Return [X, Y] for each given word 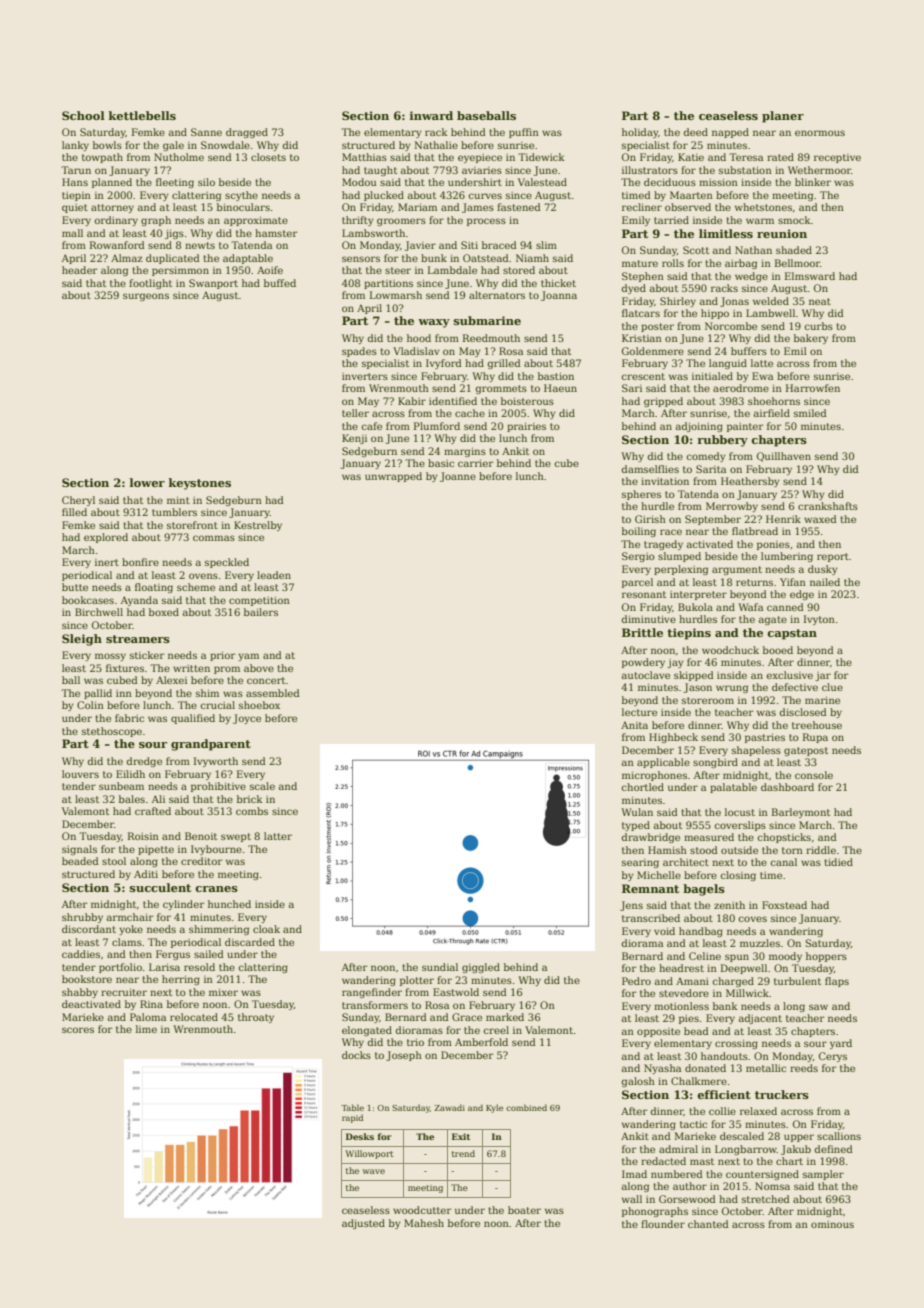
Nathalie [436, 145]
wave [373, 1171]
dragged [247, 133]
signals [79, 850]
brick [250, 799]
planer [783, 117]
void [664, 931]
